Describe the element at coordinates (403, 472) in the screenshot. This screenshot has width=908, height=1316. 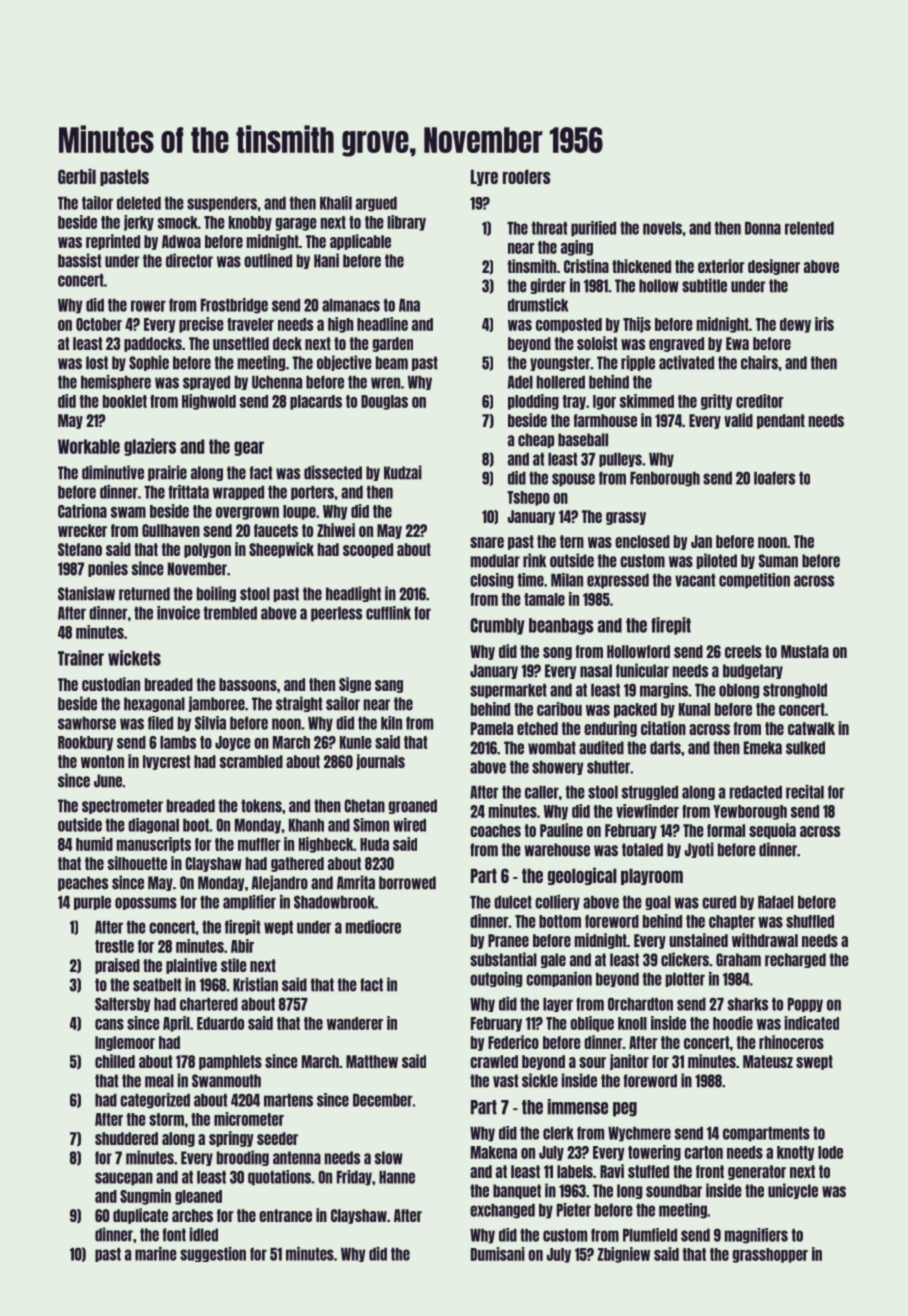
I see `Kudzai` at that location.
